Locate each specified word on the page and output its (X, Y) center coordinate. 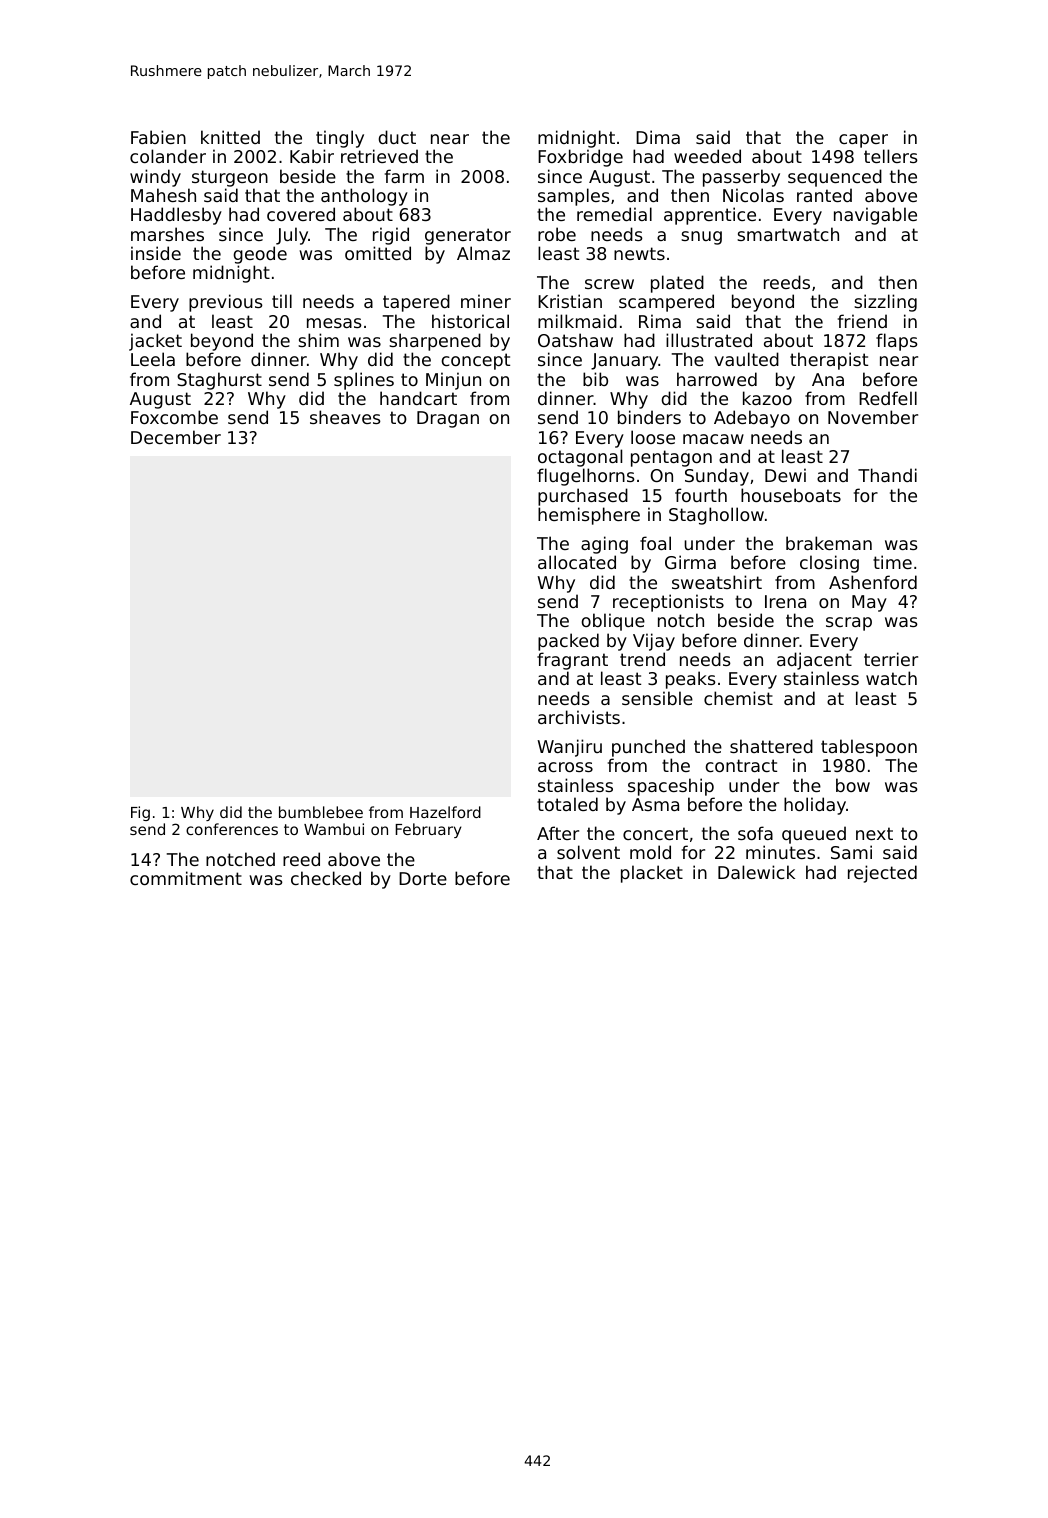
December (176, 437)
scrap (849, 624)
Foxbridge (580, 158)
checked (326, 878)
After (558, 833)
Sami (851, 852)
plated (677, 284)
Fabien (158, 137)
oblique (613, 622)
